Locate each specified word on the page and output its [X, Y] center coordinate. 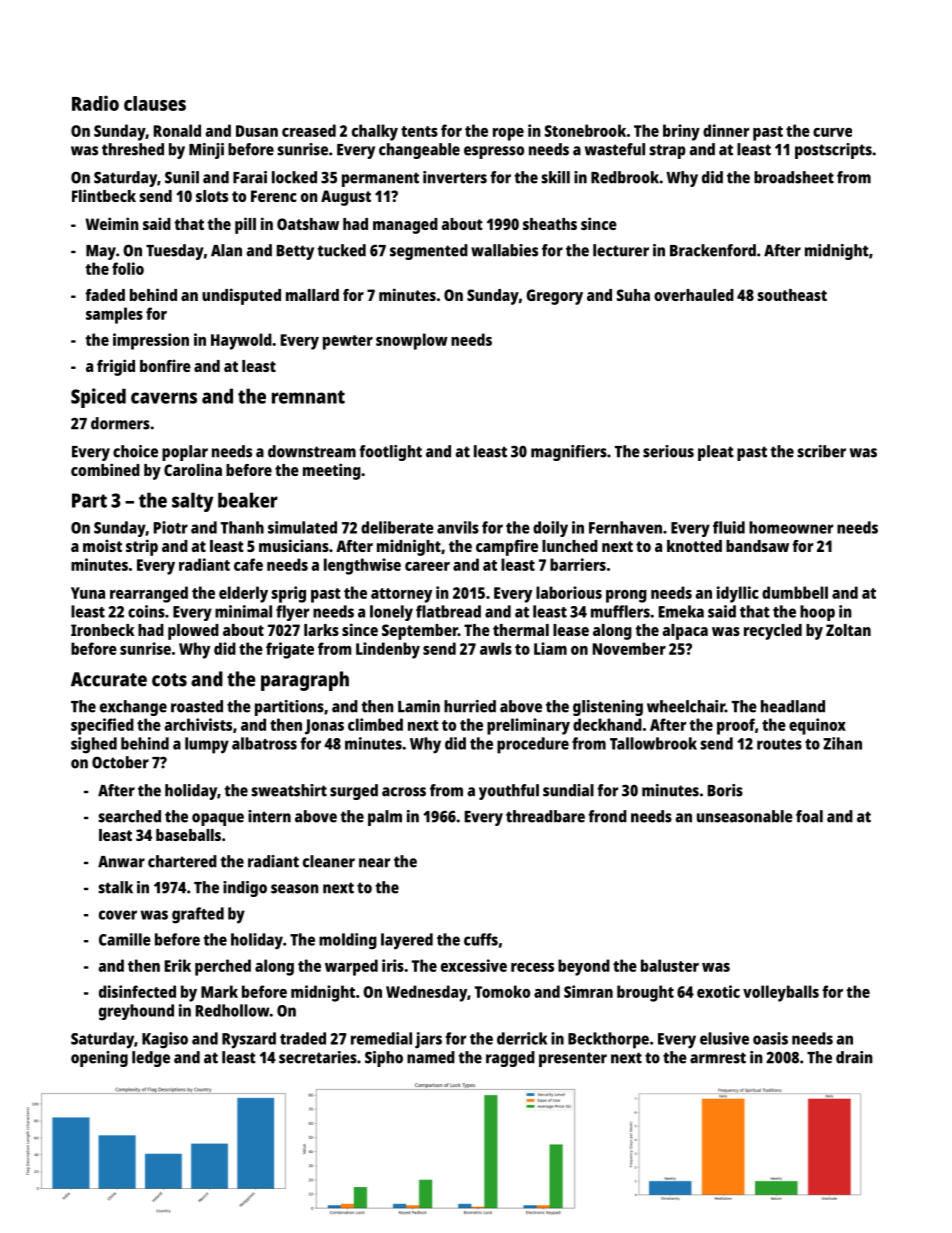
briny [681, 132]
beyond [584, 967]
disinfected [137, 991]
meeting [332, 471]
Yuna [88, 593]
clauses [155, 103]
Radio [95, 103]
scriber [821, 451]
